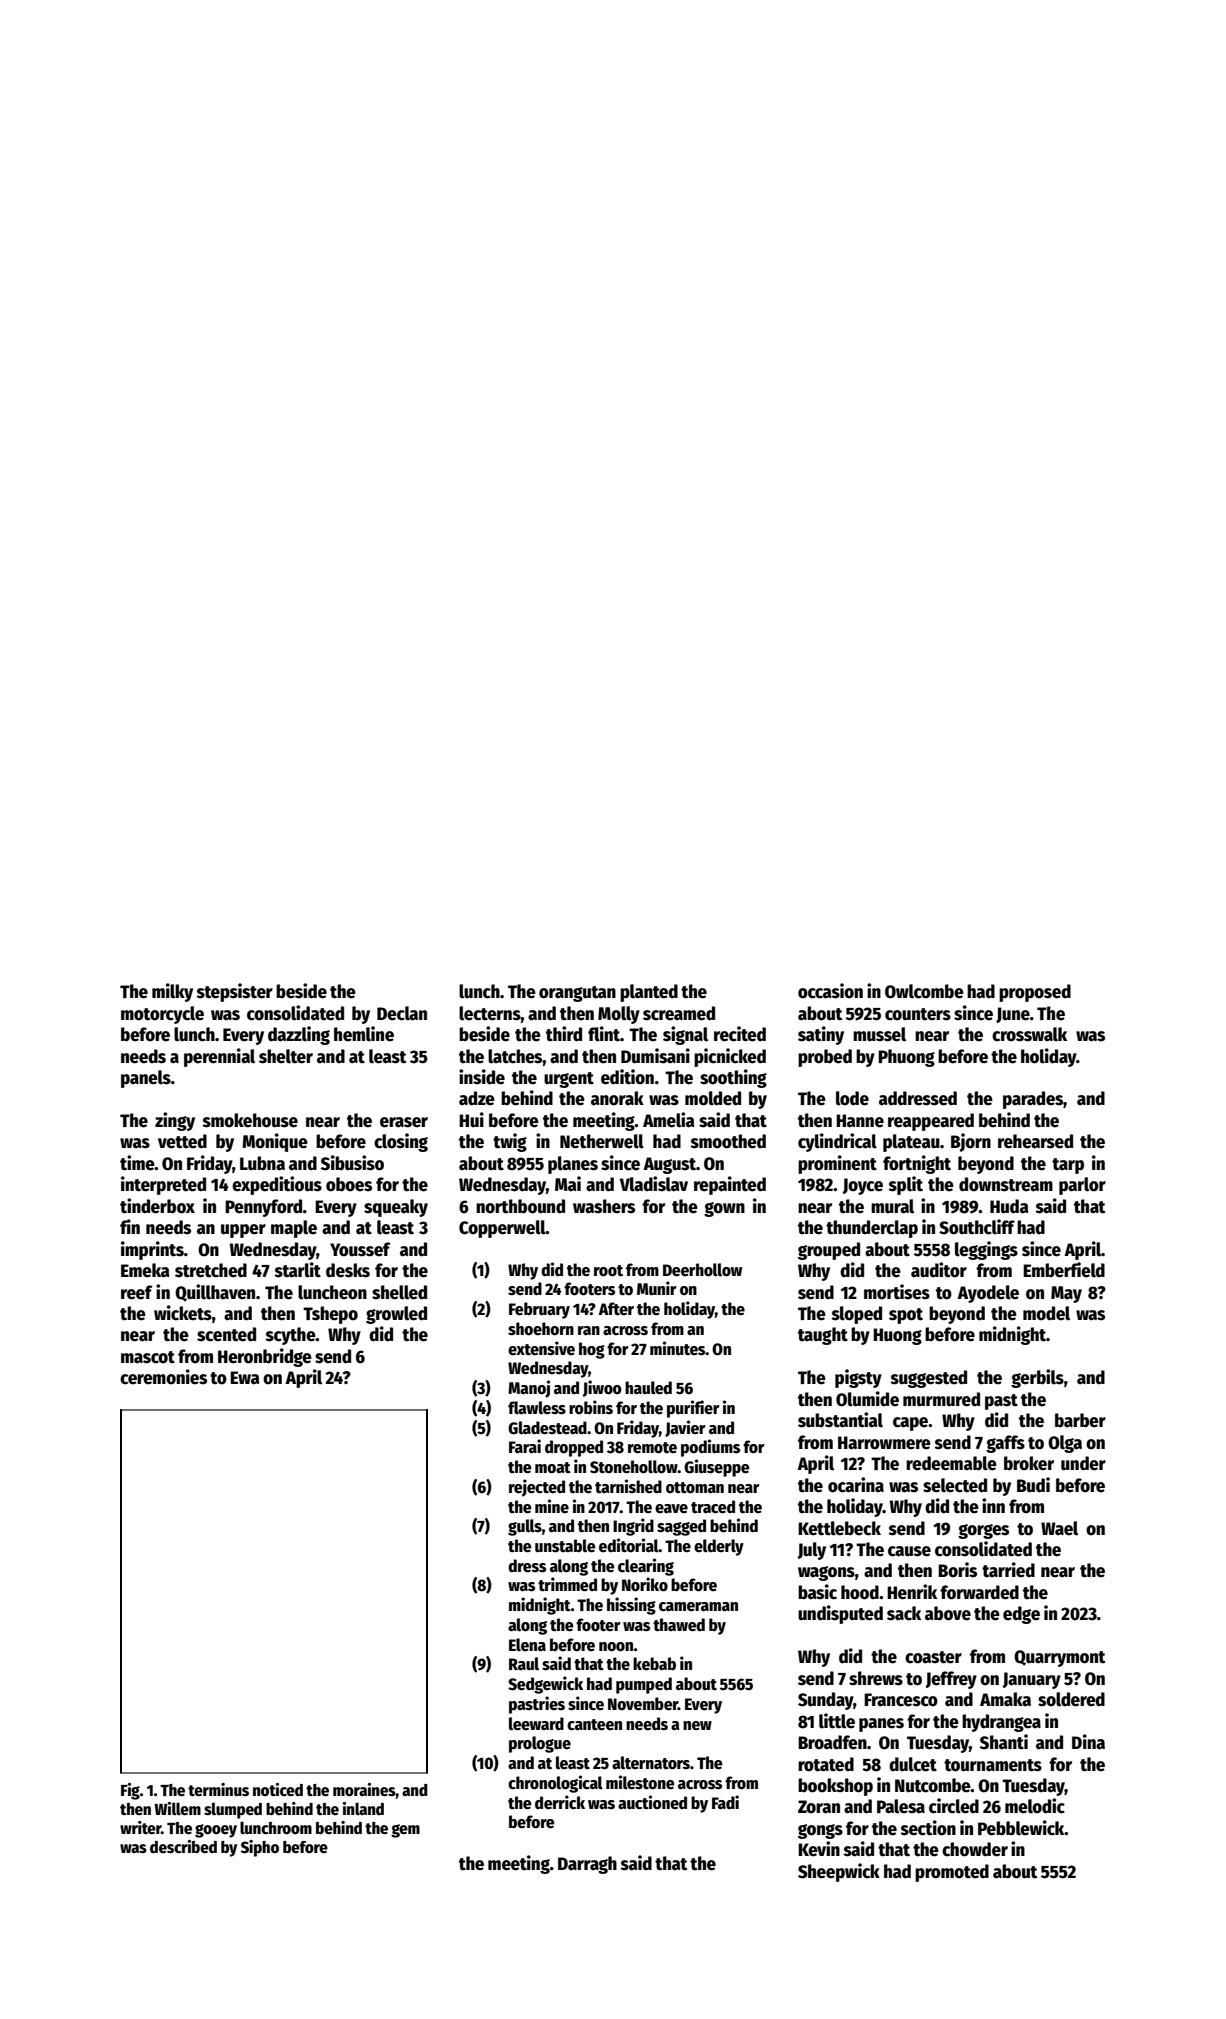  What do you see at coordinates (952, 1873) in the image?
I see `promoted` at bounding box center [952, 1873].
